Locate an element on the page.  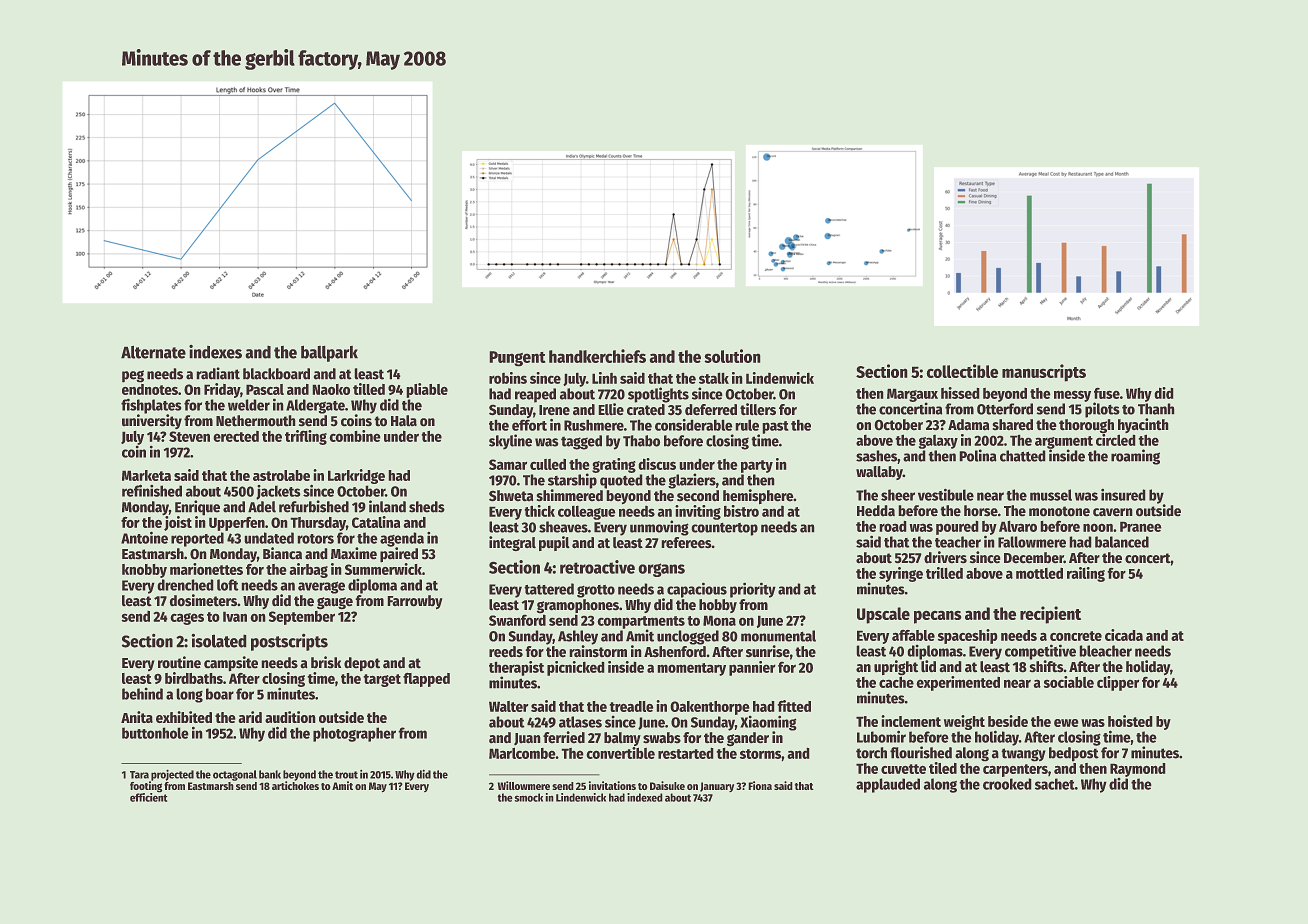
integral is located at coordinates (512, 543).
